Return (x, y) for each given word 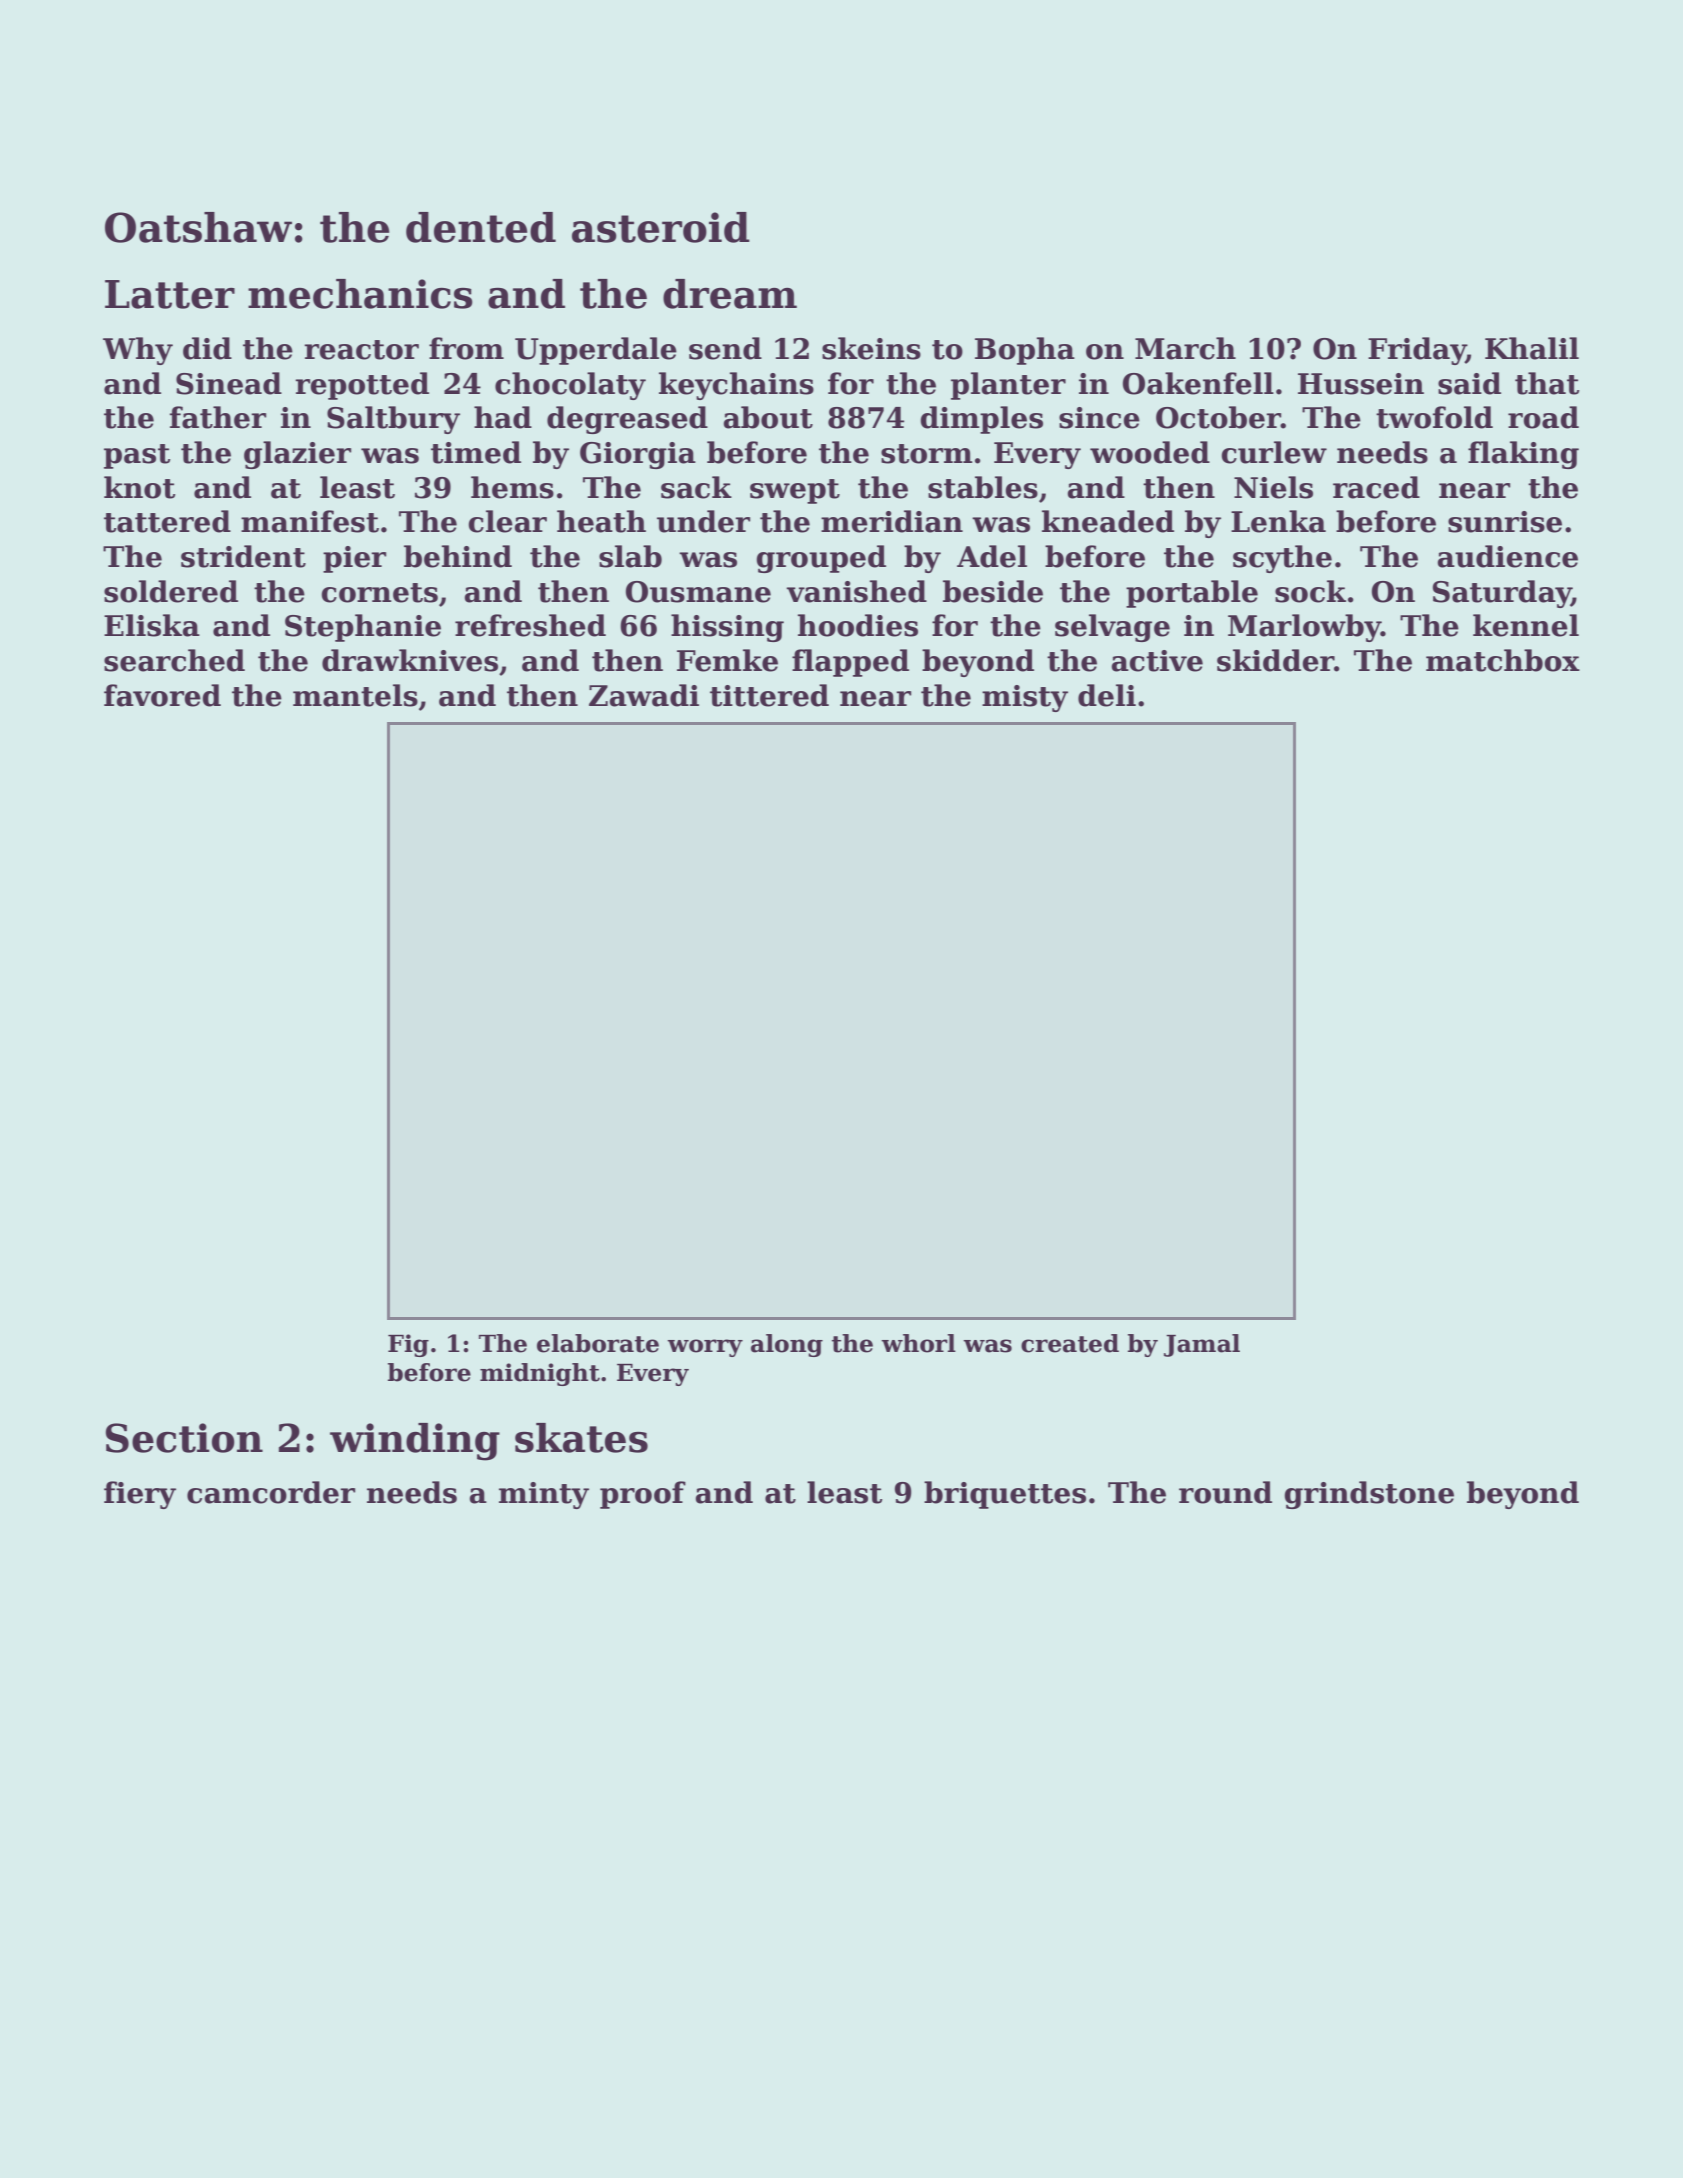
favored (162, 695)
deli (1107, 695)
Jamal (1202, 1345)
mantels (355, 695)
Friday (1417, 351)
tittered (769, 695)
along (787, 1345)
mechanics (360, 294)
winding (415, 1442)
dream (730, 294)
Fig (408, 1345)
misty (1025, 698)
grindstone (1369, 1495)
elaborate (598, 1343)
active (1157, 661)
